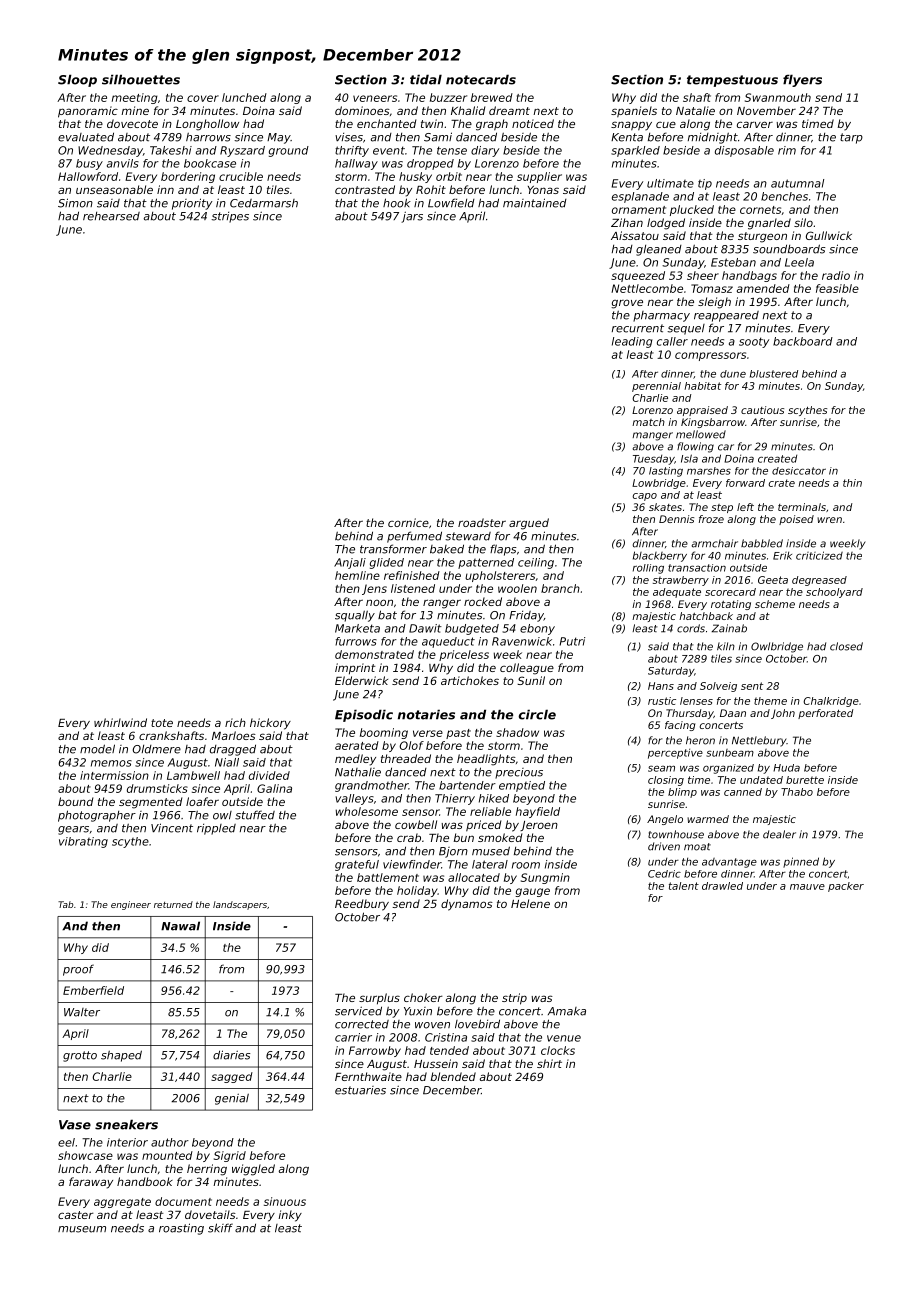 This page has width=924, height=1308. Describe the element at coordinates (181, 1229) in the page. I see `roasting` at that location.
